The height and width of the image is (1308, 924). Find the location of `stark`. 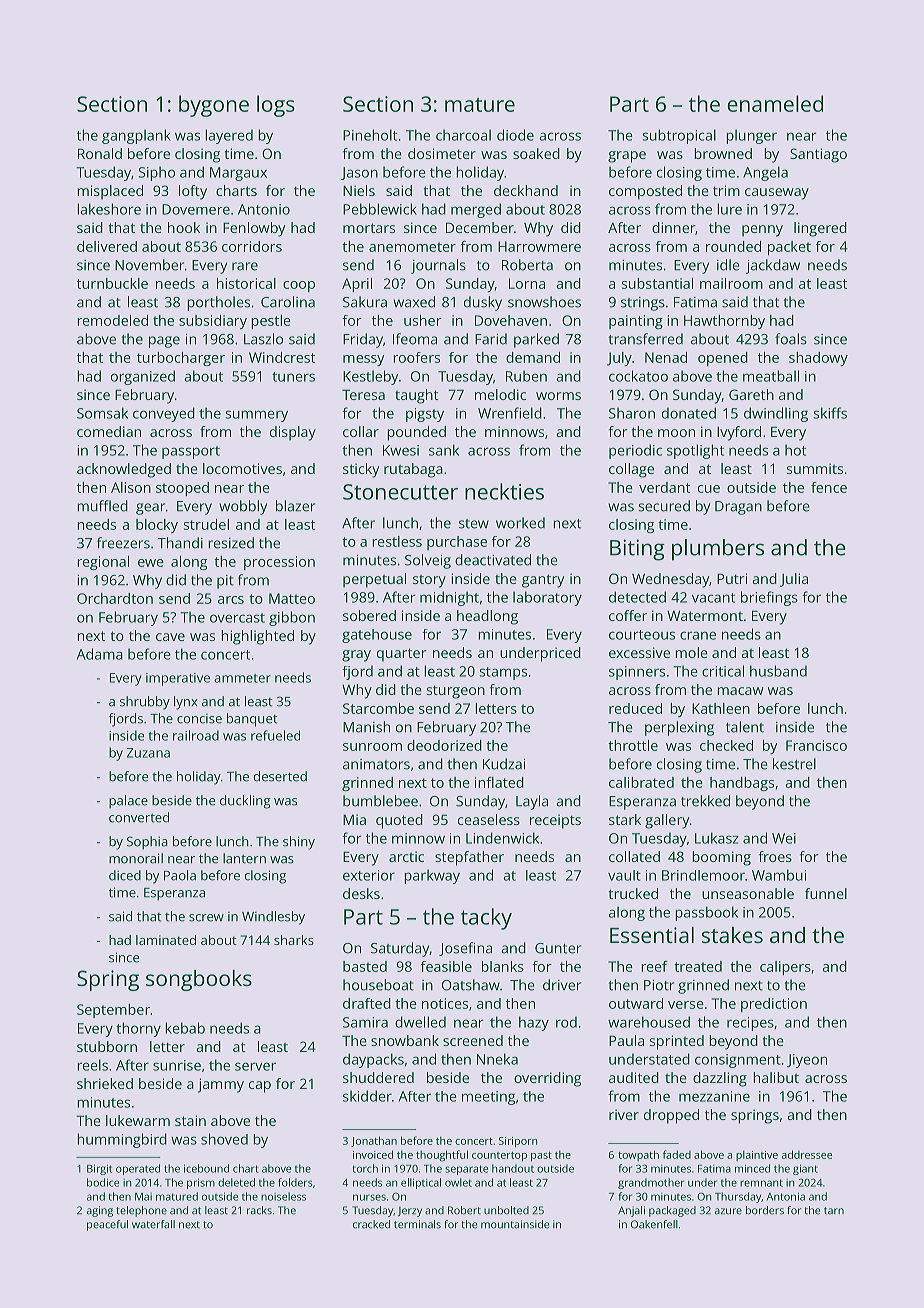

stark is located at coordinates (625, 819).
